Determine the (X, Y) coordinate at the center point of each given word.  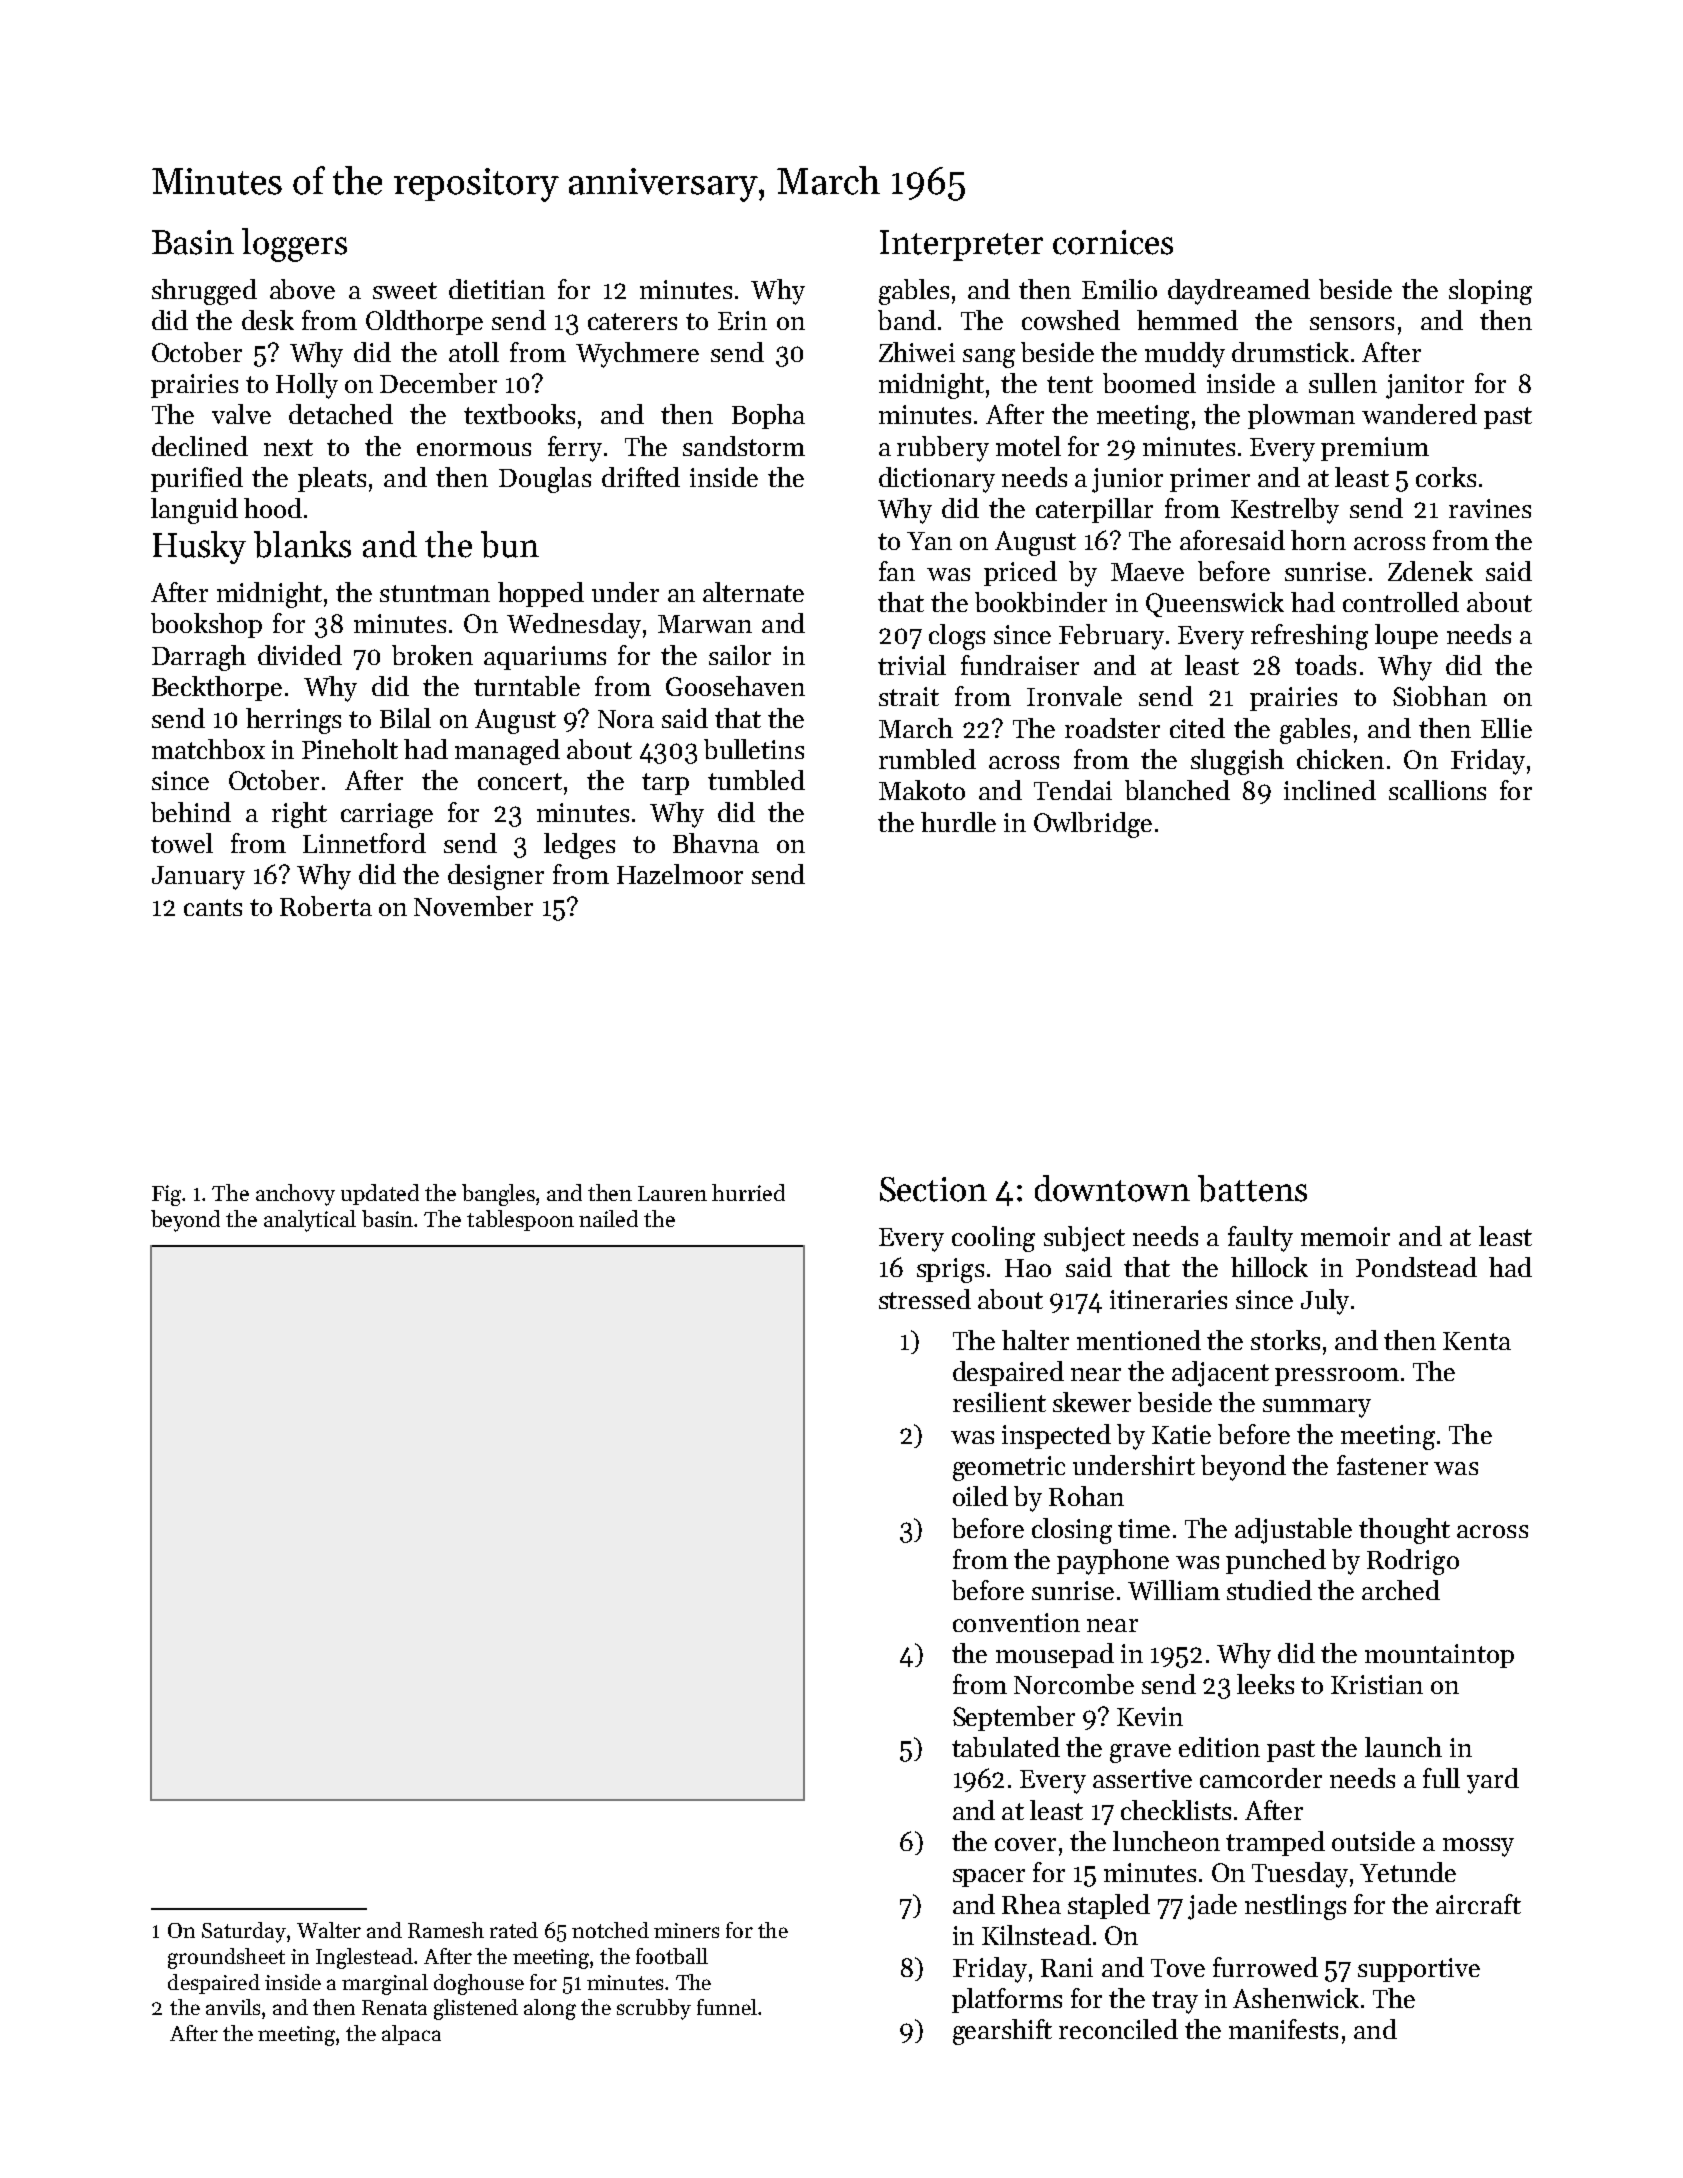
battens (1252, 1188)
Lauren (672, 1193)
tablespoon (520, 1220)
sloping (1490, 292)
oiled (980, 1496)
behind (191, 812)
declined (200, 446)
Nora (626, 719)
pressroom (1337, 1377)
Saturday (244, 1932)
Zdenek (1430, 571)
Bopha (768, 416)
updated (380, 1194)
